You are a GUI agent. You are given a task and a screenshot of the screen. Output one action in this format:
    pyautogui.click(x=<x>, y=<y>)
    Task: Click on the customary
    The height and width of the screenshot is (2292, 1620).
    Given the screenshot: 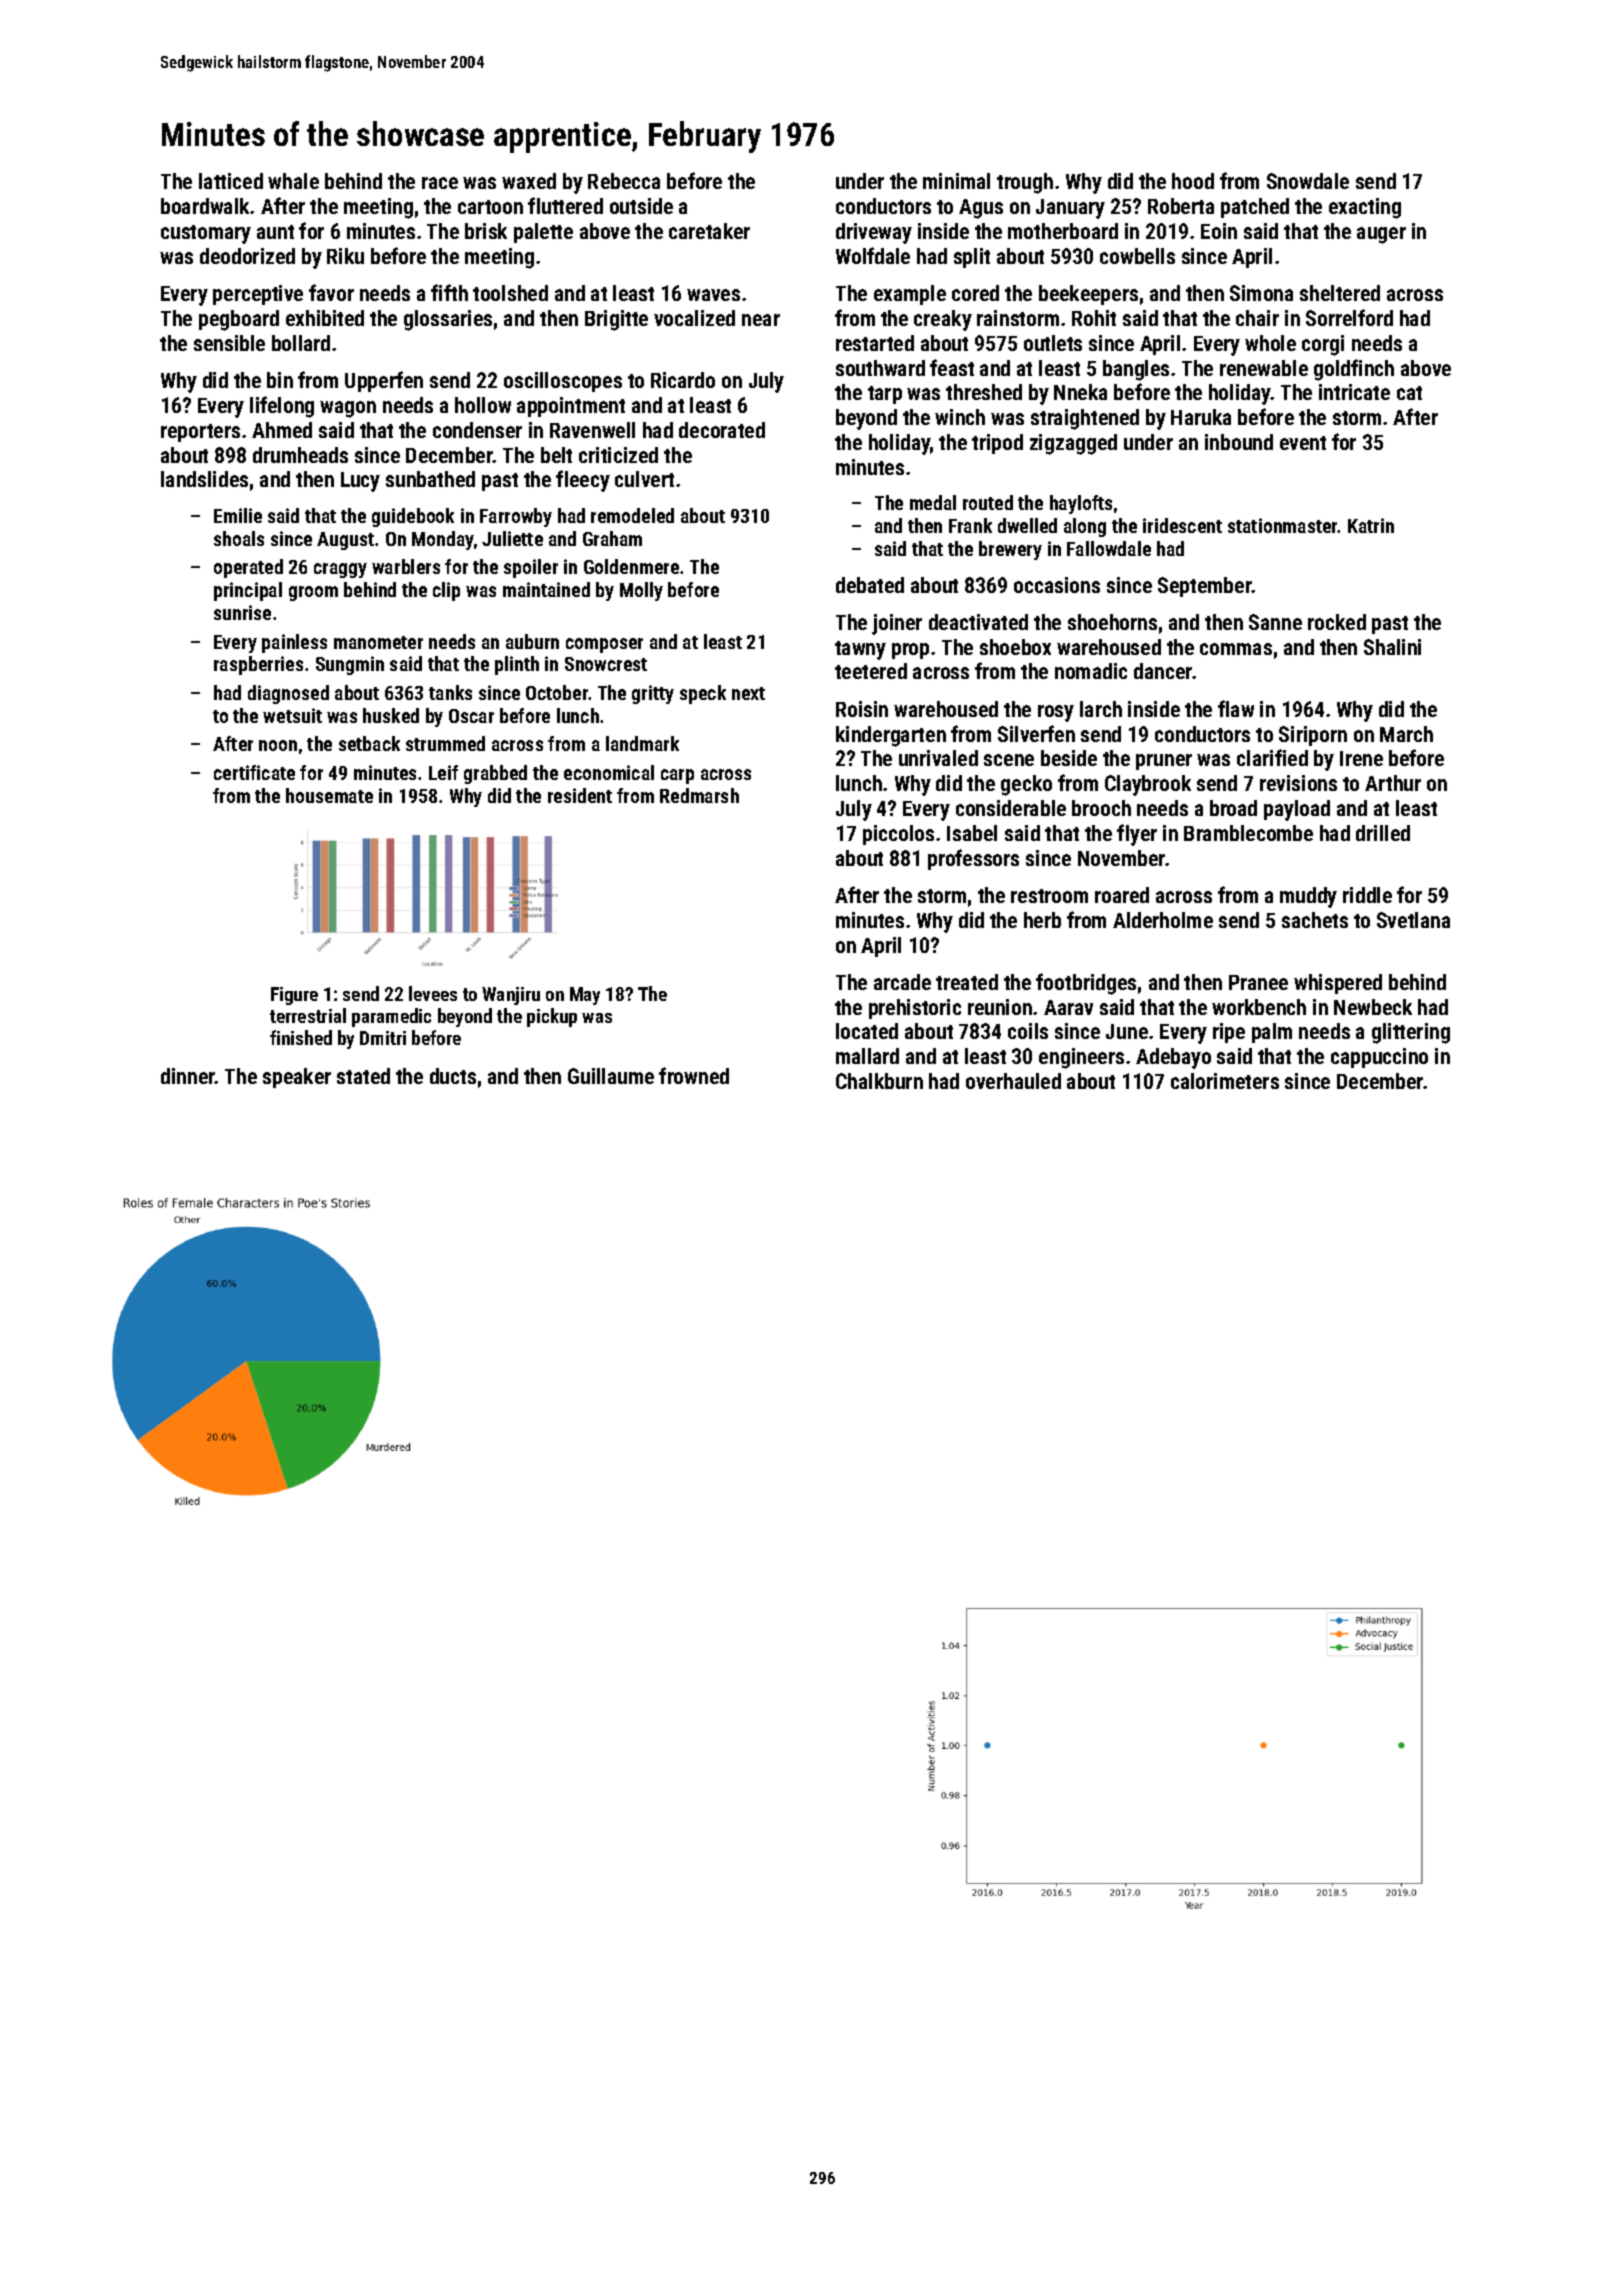 What is the action you would take?
    pyautogui.click(x=206, y=234)
